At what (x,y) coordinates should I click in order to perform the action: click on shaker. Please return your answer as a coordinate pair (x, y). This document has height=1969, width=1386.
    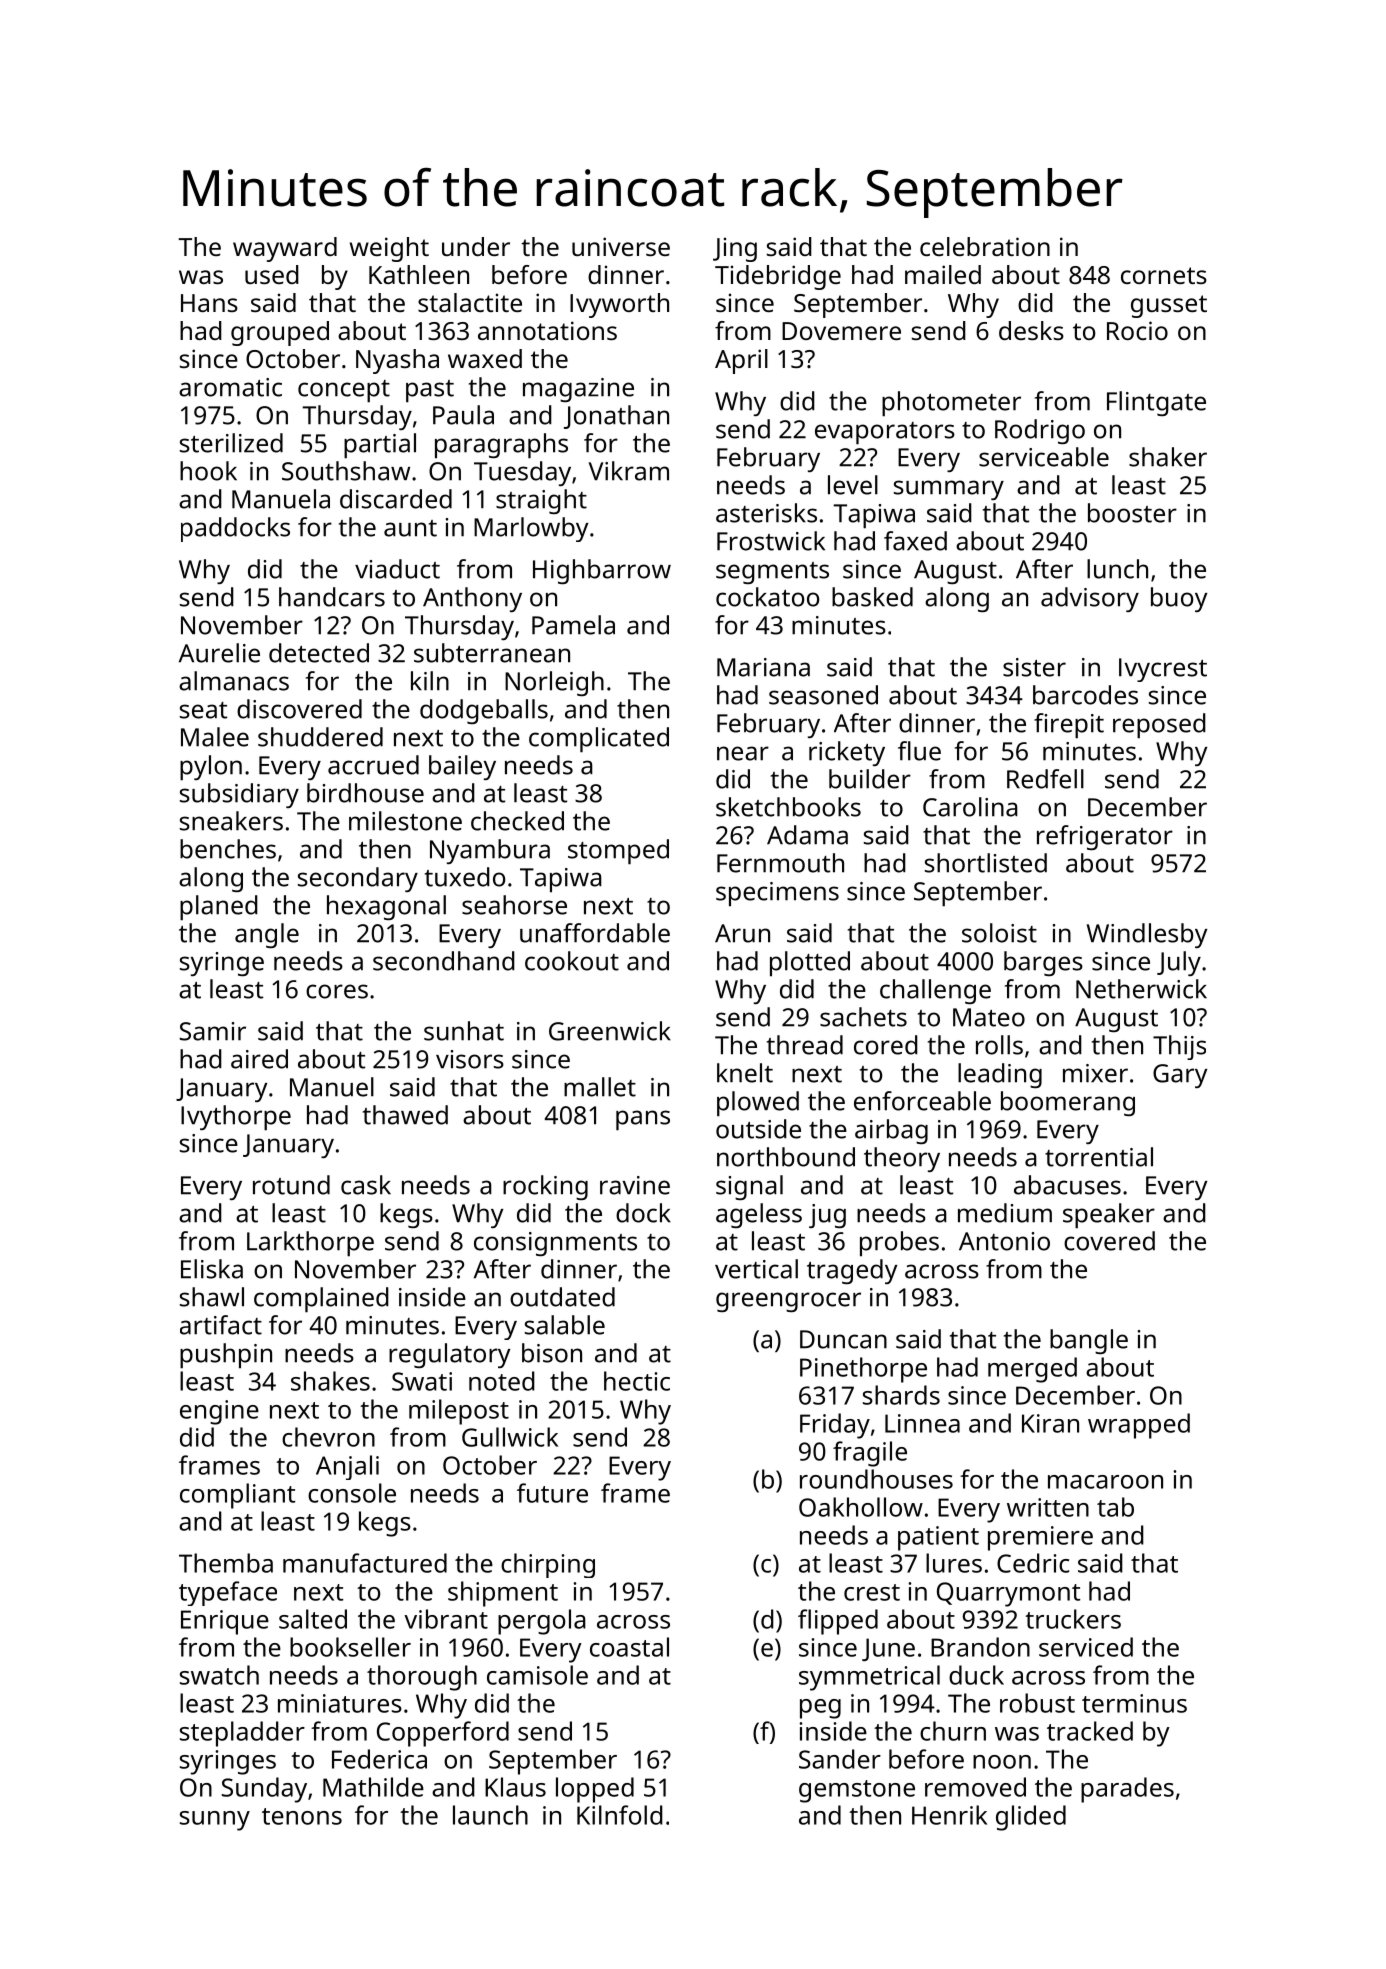
    Looking at the image, I should click on (1168, 457).
